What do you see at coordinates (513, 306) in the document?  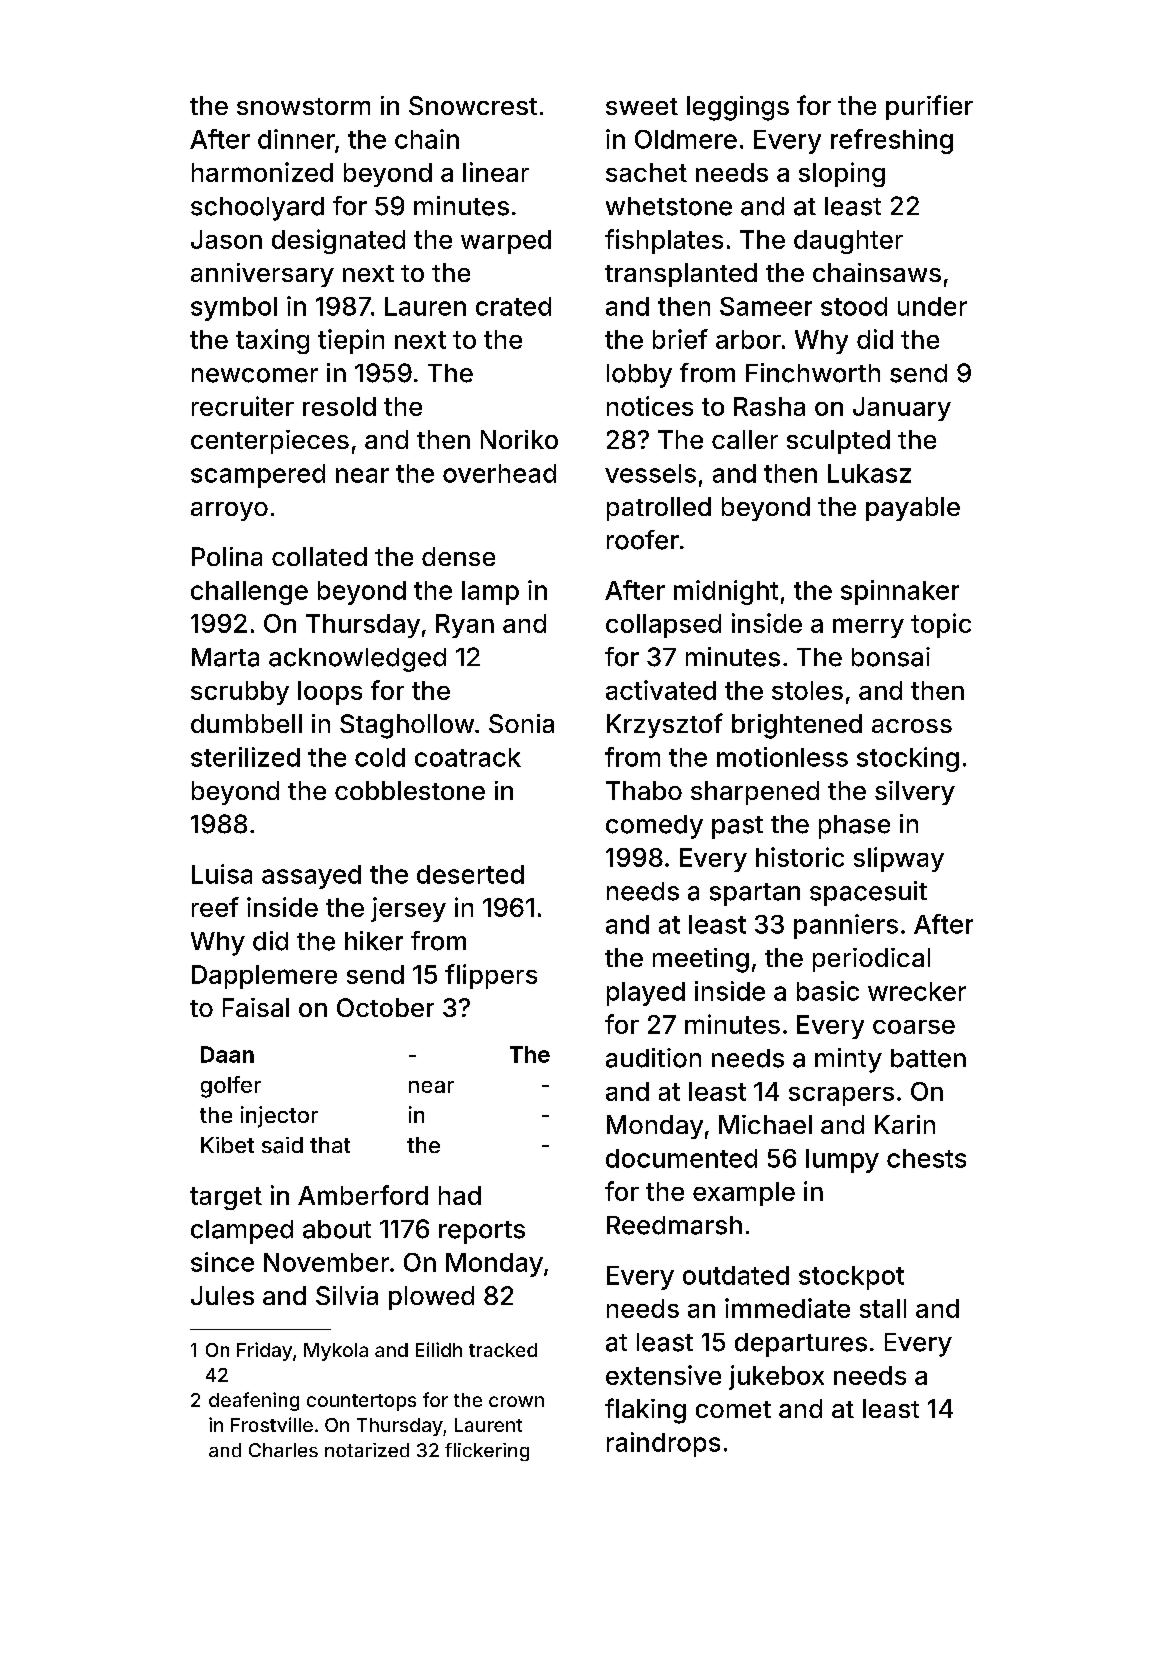 I see `crated` at bounding box center [513, 306].
